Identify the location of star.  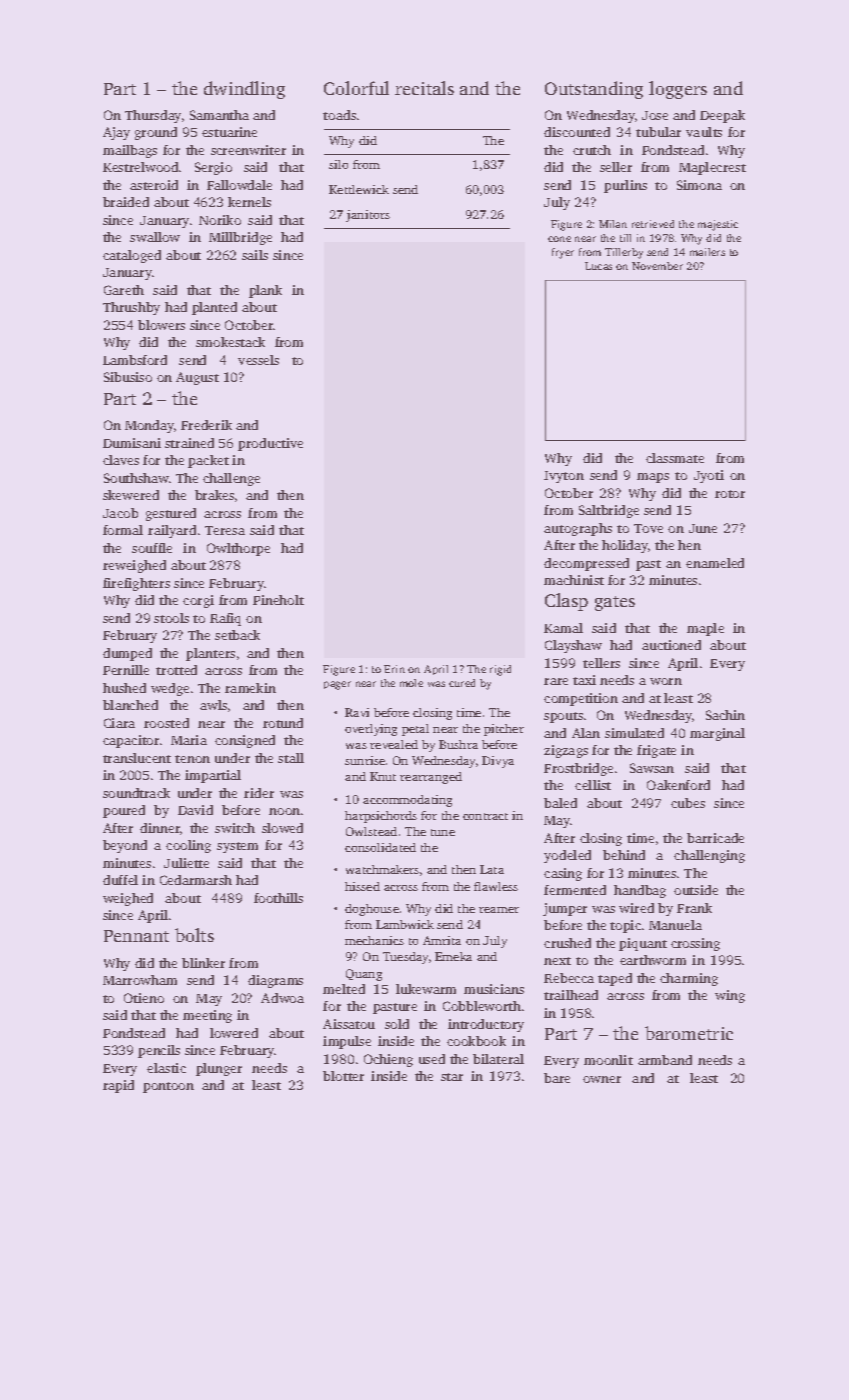
(452, 1077).
